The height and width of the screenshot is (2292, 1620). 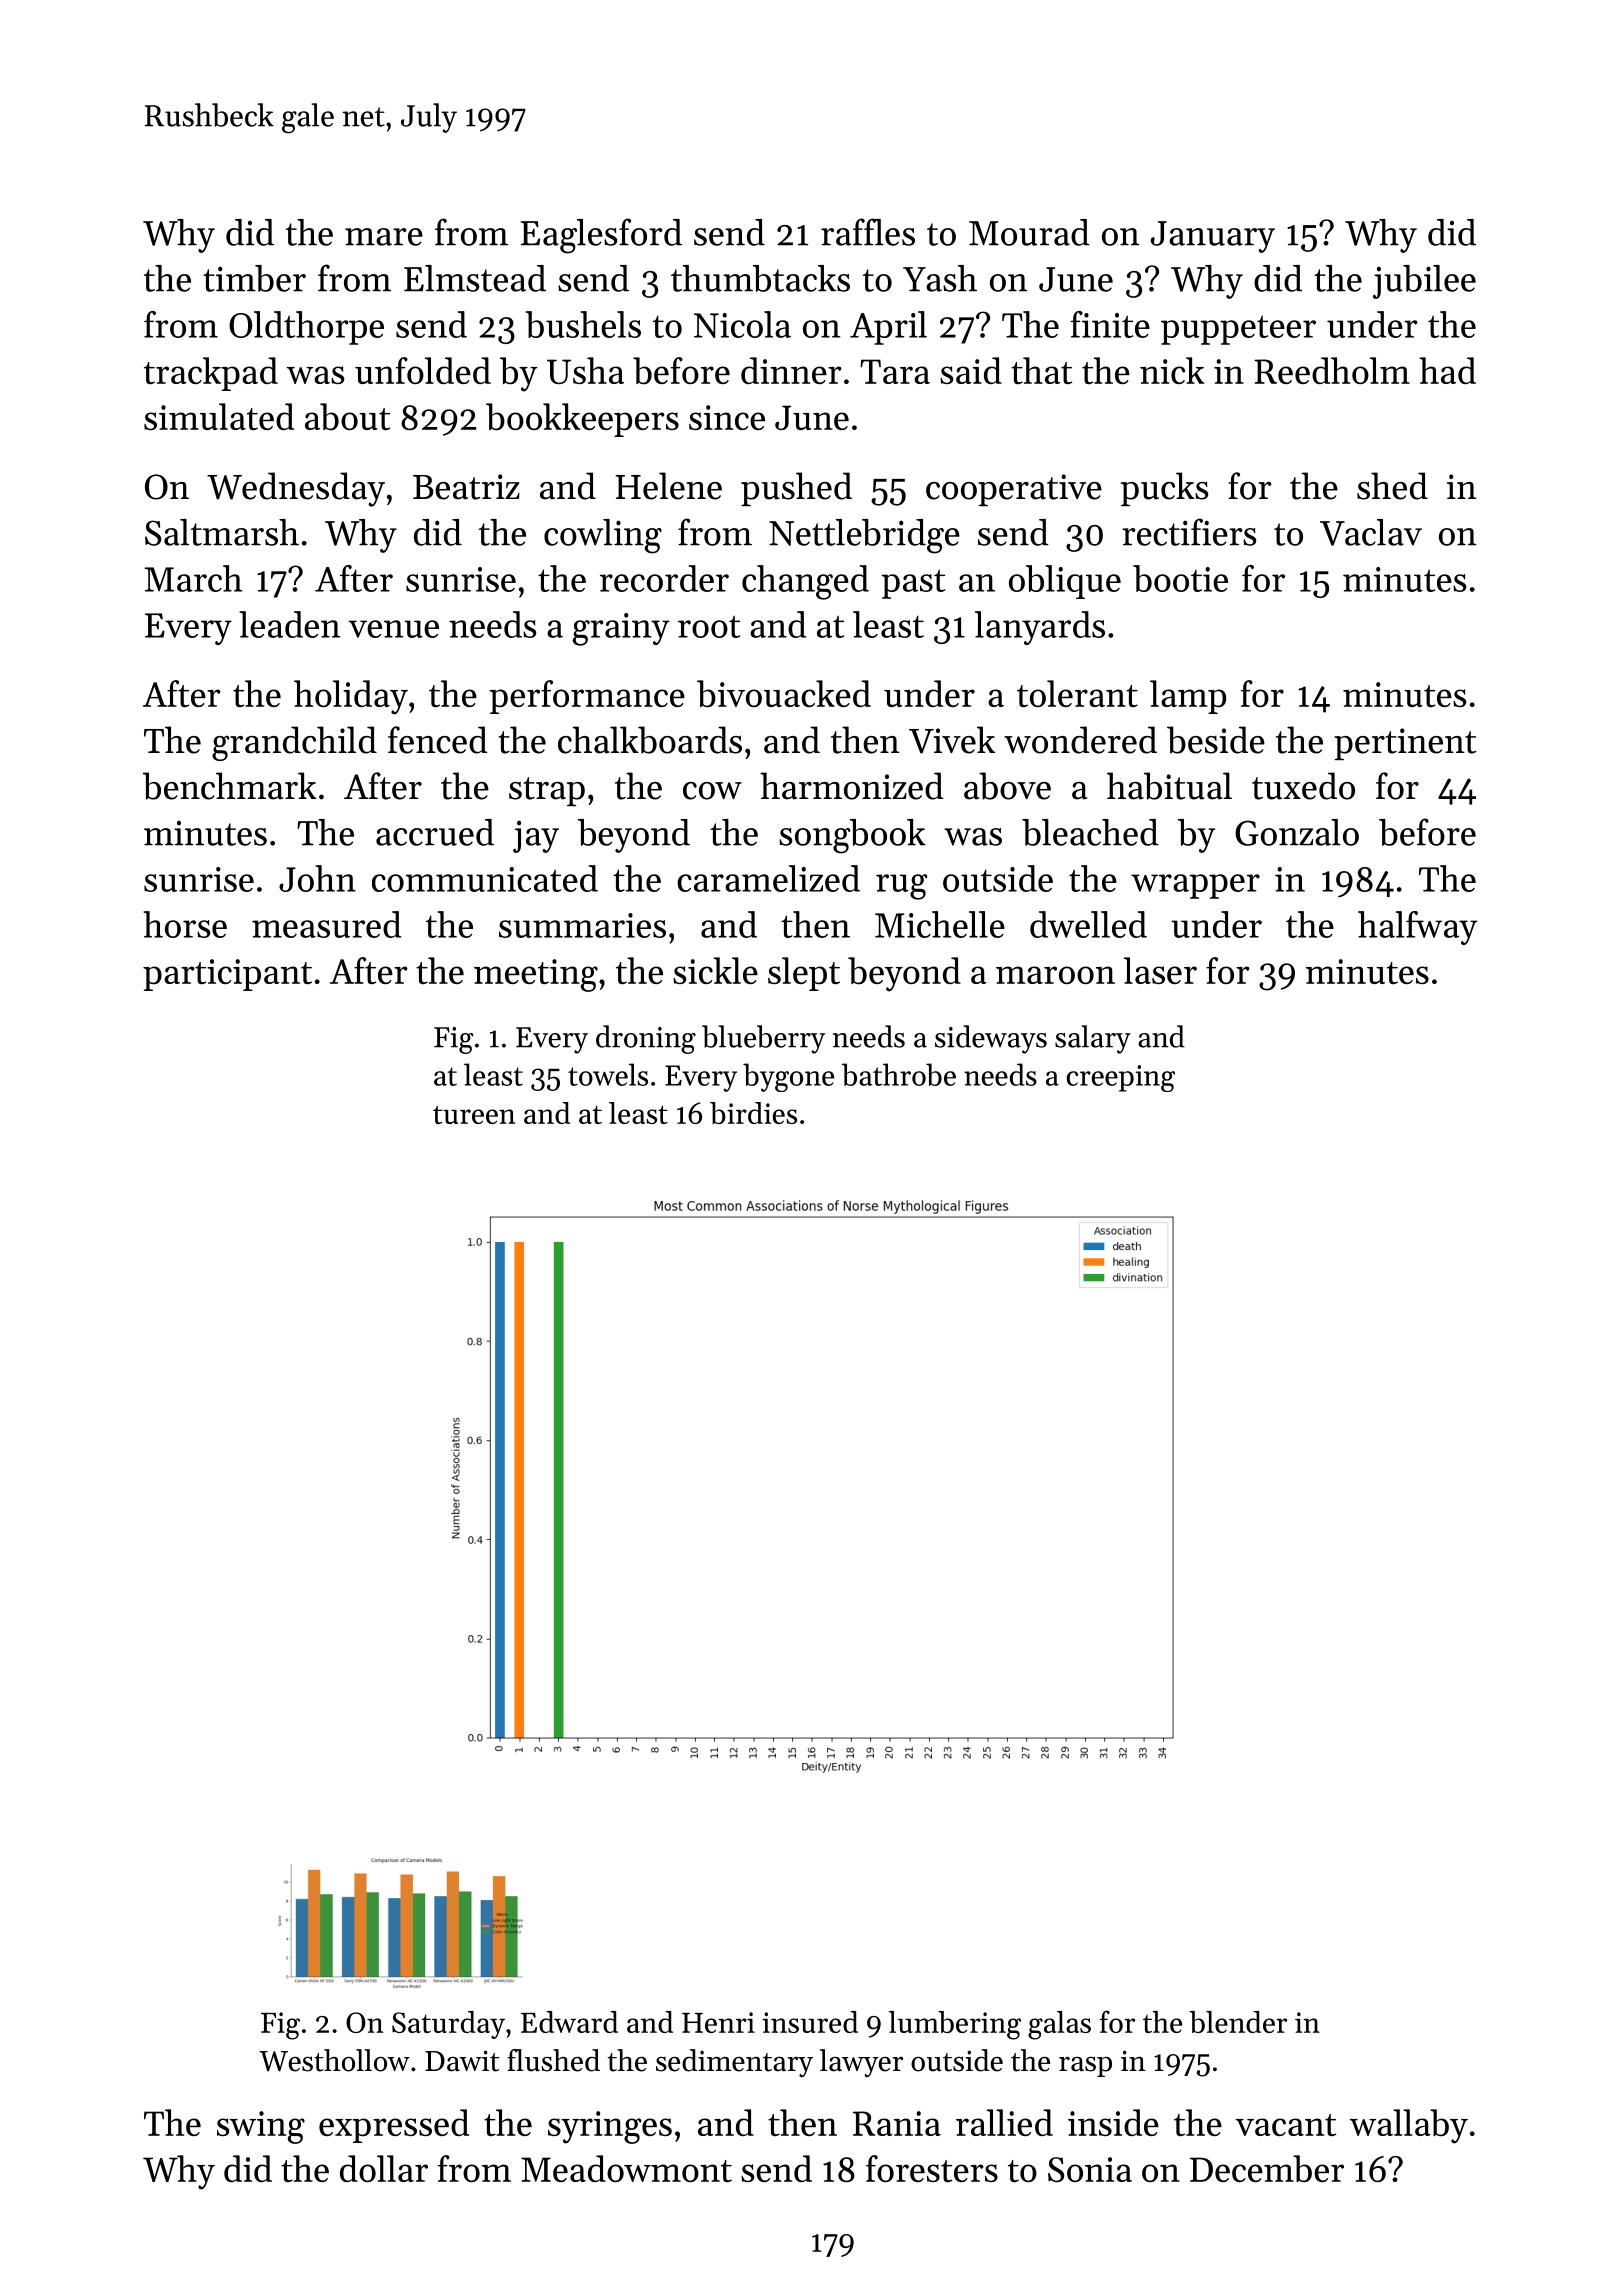 What do you see at coordinates (474, 1114) in the screenshot?
I see `tureen` at bounding box center [474, 1114].
